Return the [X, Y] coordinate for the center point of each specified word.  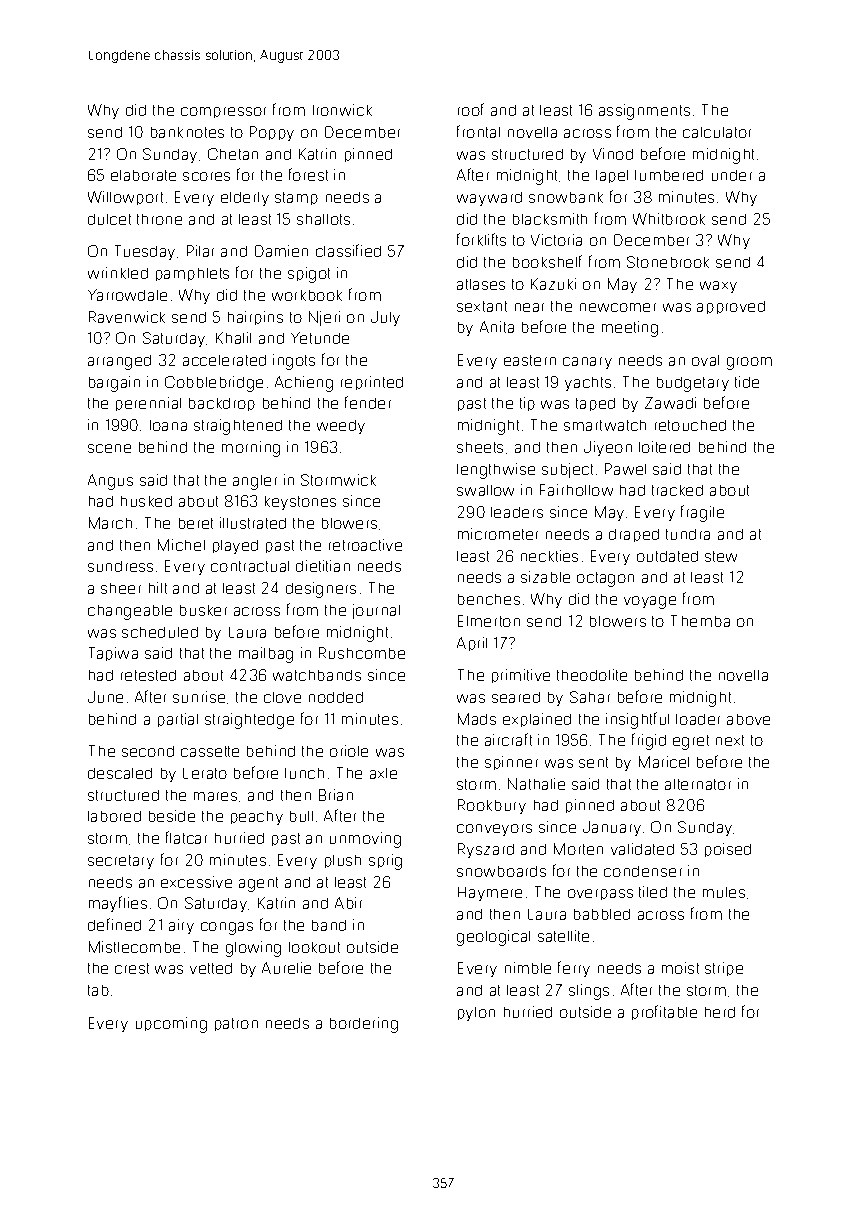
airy [181, 926]
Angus [110, 482]
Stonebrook [668, 262]
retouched [690, 425]
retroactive [365, 545]
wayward [489, 199]
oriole [349, 751]
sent [593, 762]
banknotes [187, 132]
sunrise [199, 697]
